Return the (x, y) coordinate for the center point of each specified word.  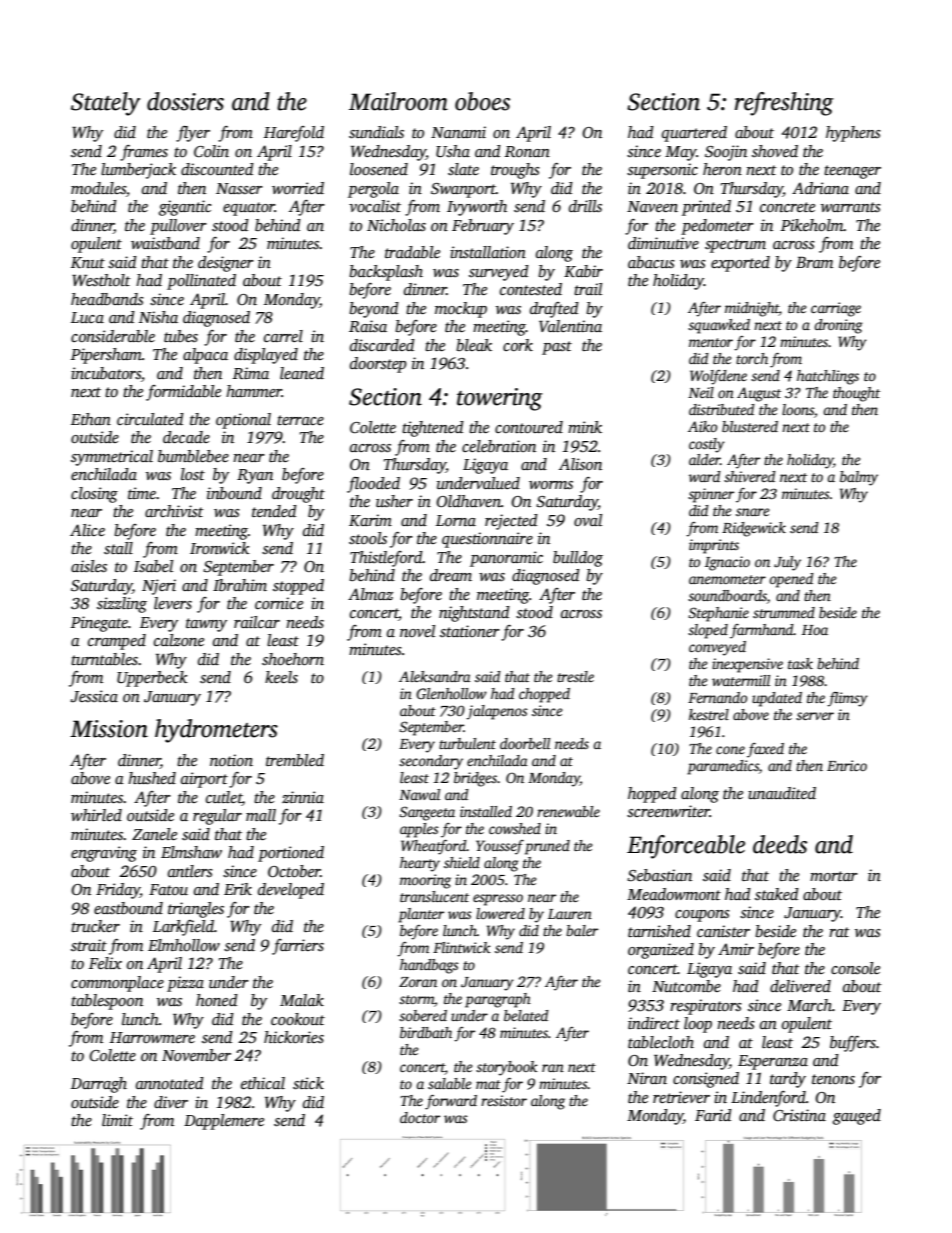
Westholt (101, 280)
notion (231, 760)
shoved (775, 151)
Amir (736, 949)
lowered (500, 913)
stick (308, 1083)
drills (585, 206)
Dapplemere (224, 1122)
